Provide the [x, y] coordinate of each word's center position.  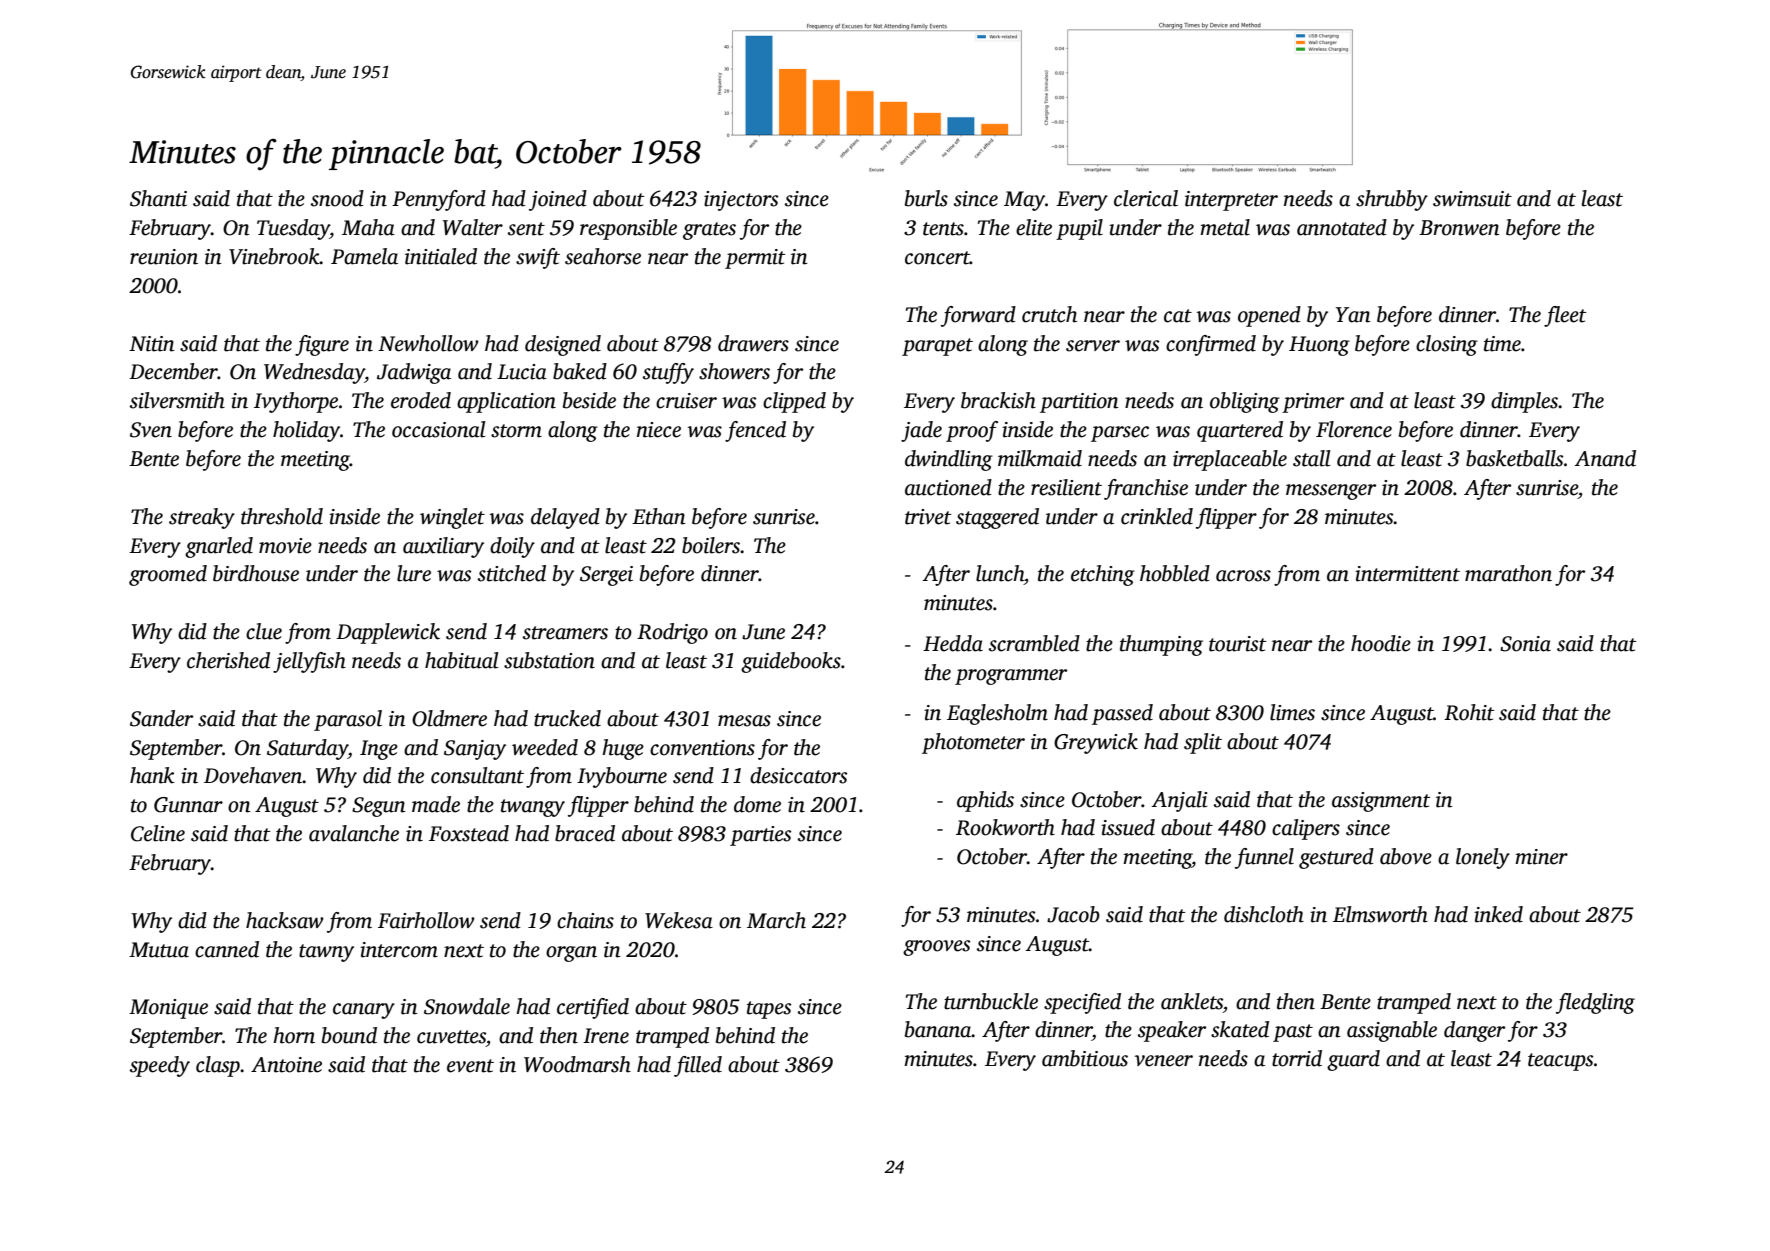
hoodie [1381, 643]
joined [558, 200]
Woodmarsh [577, 1064]
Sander [161, 718]
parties [760, 836]
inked [1498, 914]
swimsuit [1472, 199]
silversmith [177, 400]
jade [921, 431]
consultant [477, 775]
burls [926, 198]
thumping [1161, 645]
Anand [1605, 458]
